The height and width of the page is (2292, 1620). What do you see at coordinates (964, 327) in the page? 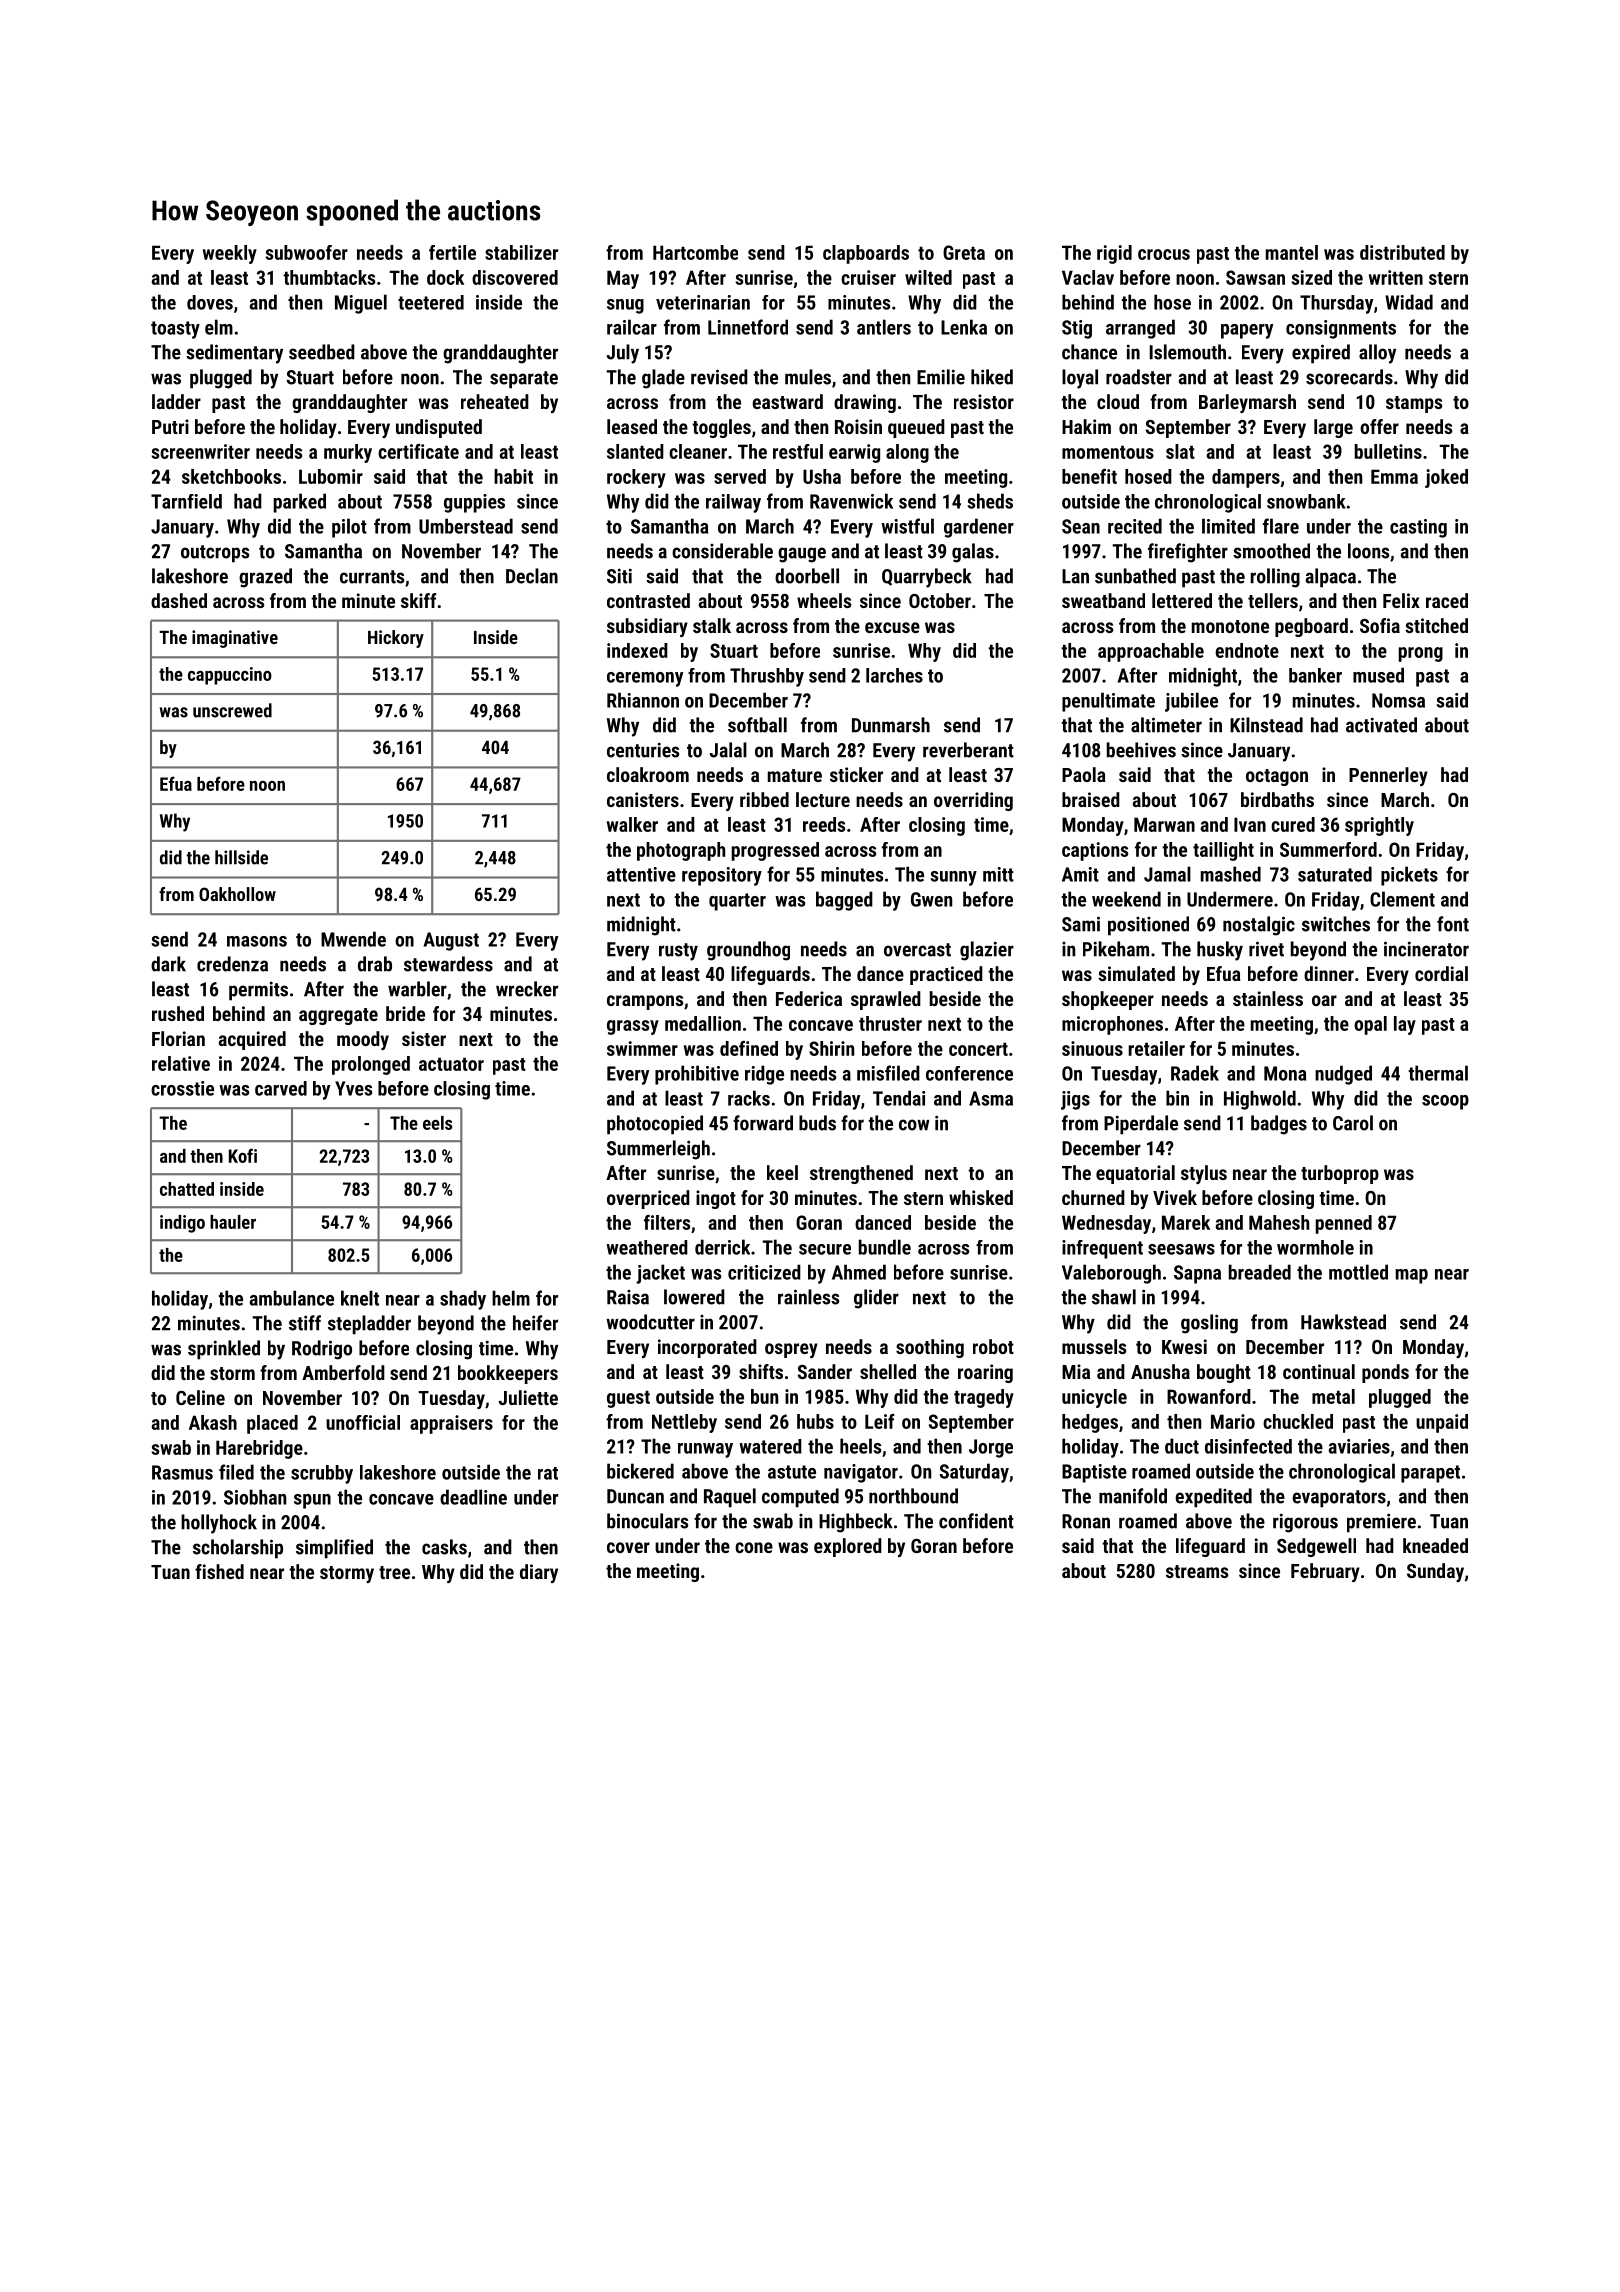
I see `Lenka` at bounding box center [964, 327].
